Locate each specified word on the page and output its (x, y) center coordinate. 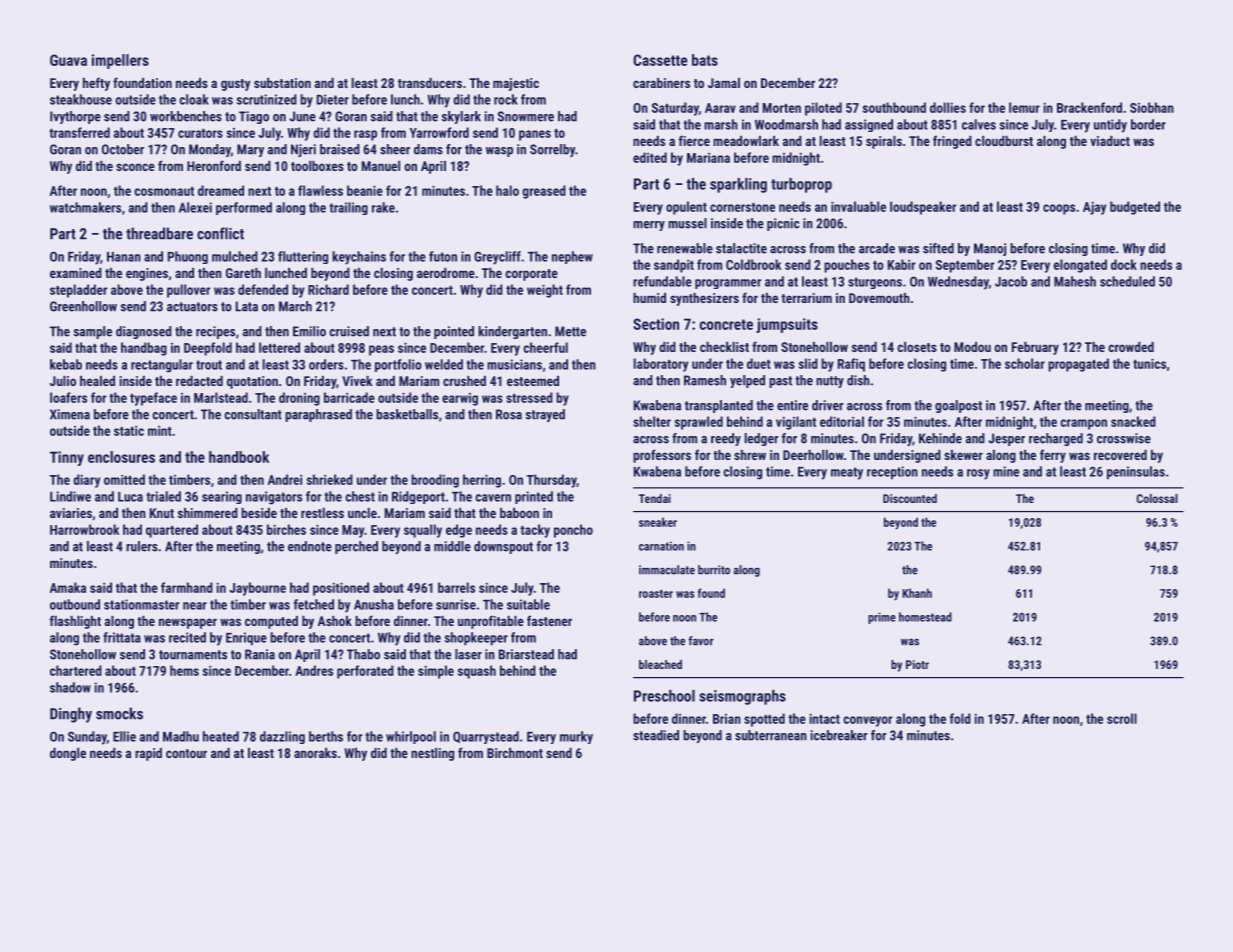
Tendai (655, 498)
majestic (516, 84)
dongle (68, 754)
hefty (96, 84)
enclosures (121, 457)
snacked (1133, 421)
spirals (884, 142)
